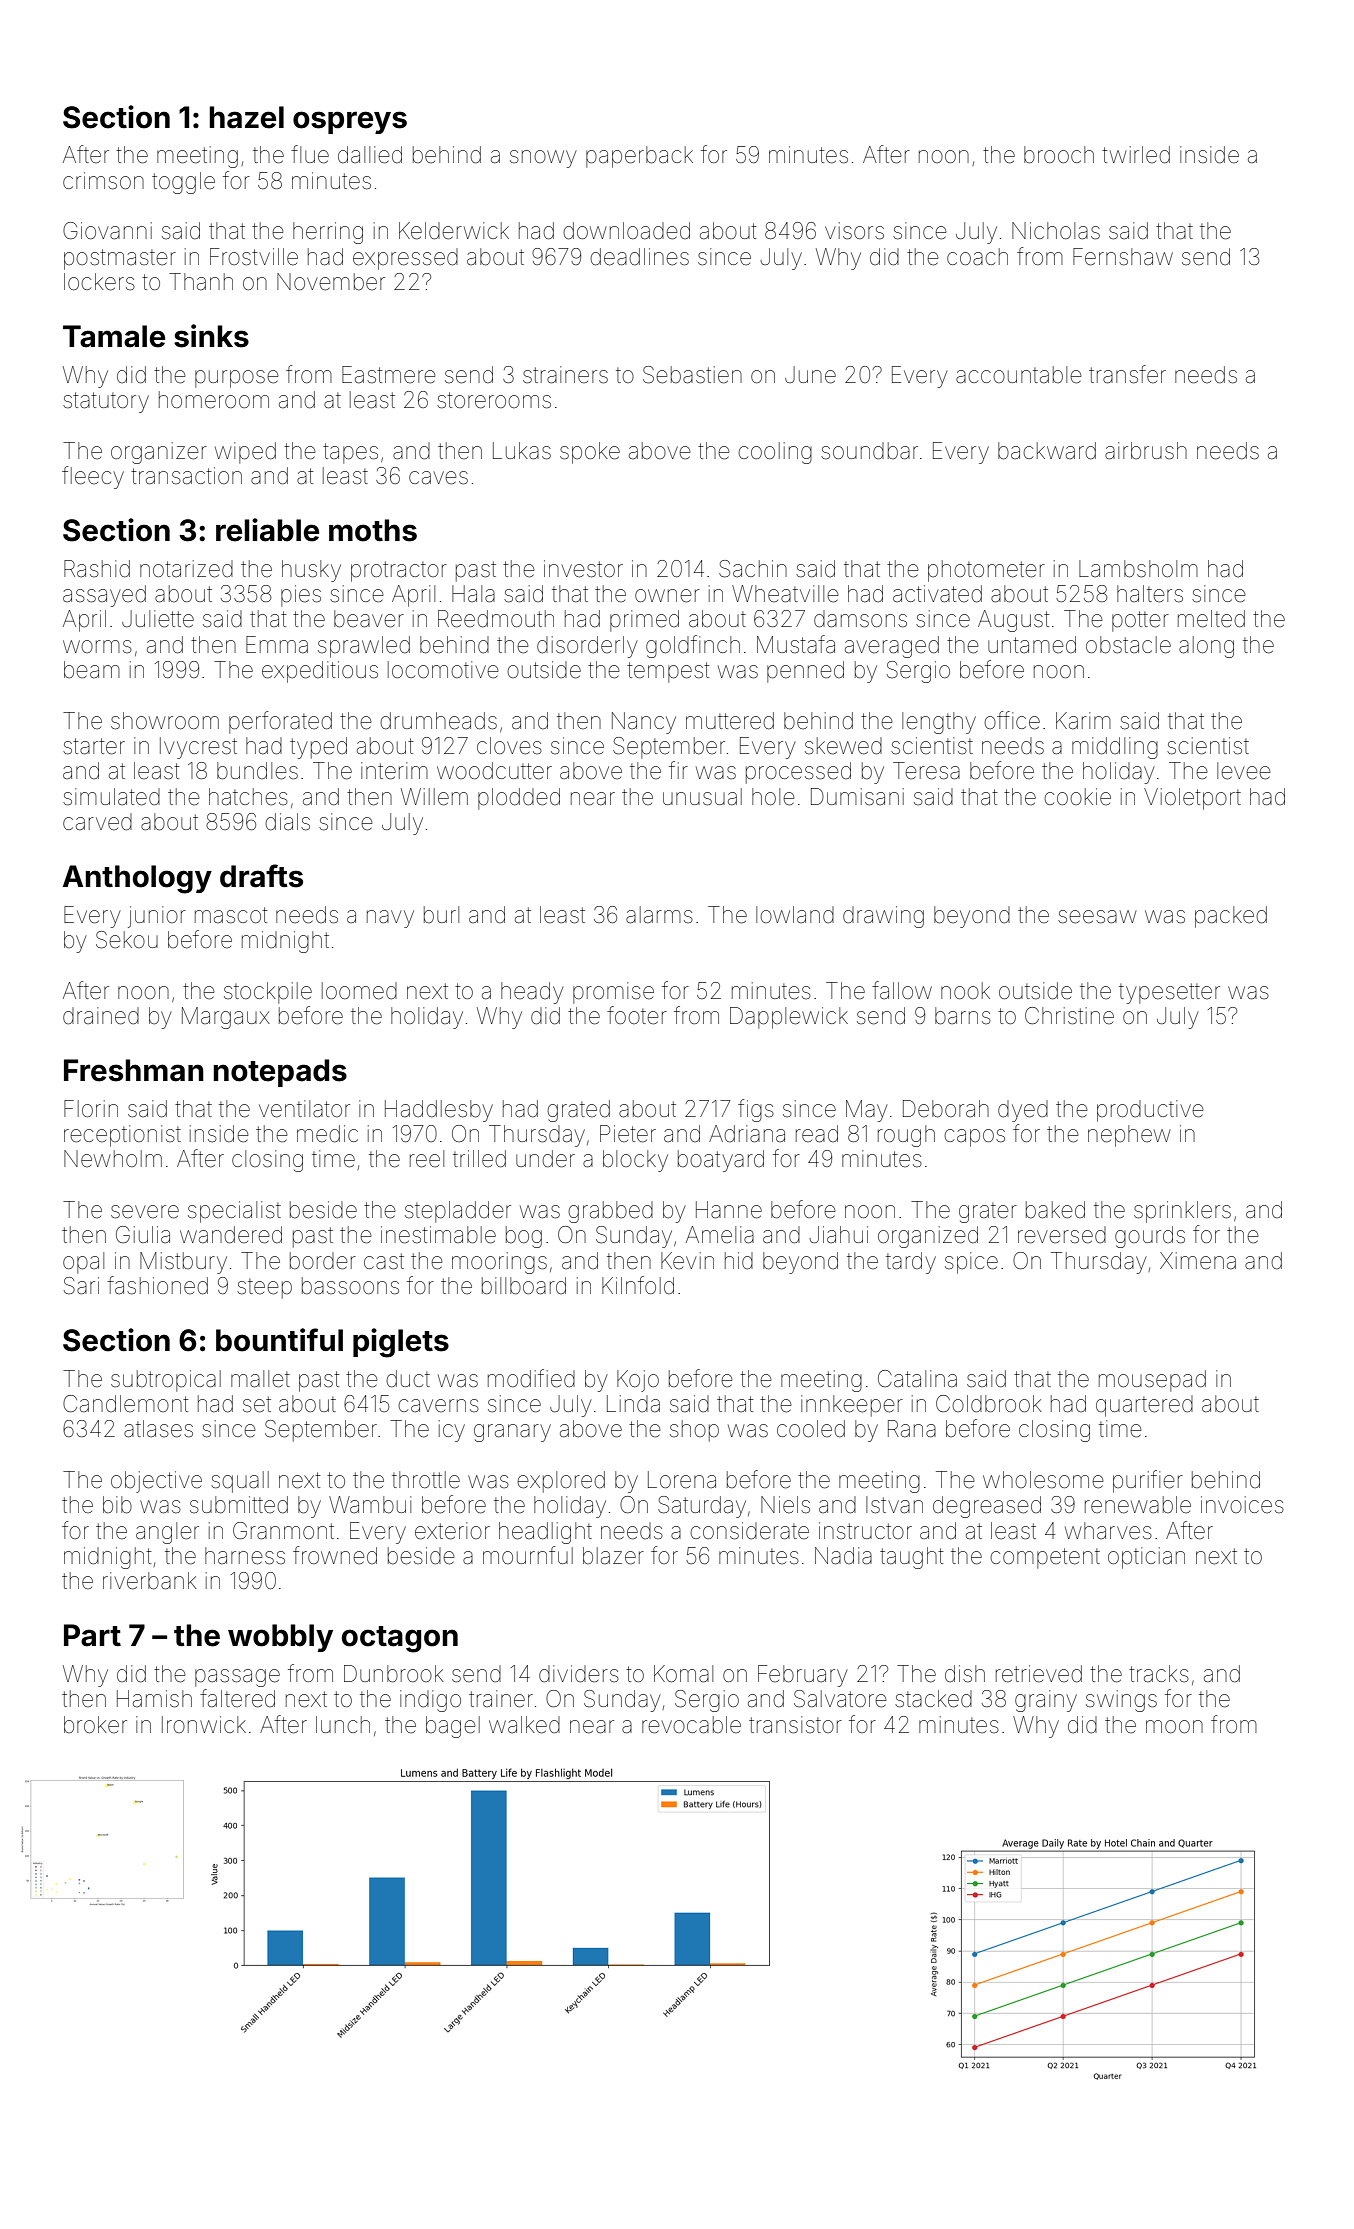 This screenshot has height=2229, width=1354. What do you see at coordinates (965, 990) in the screenshot?
I see `nook` at bounding box center [965, 990].
